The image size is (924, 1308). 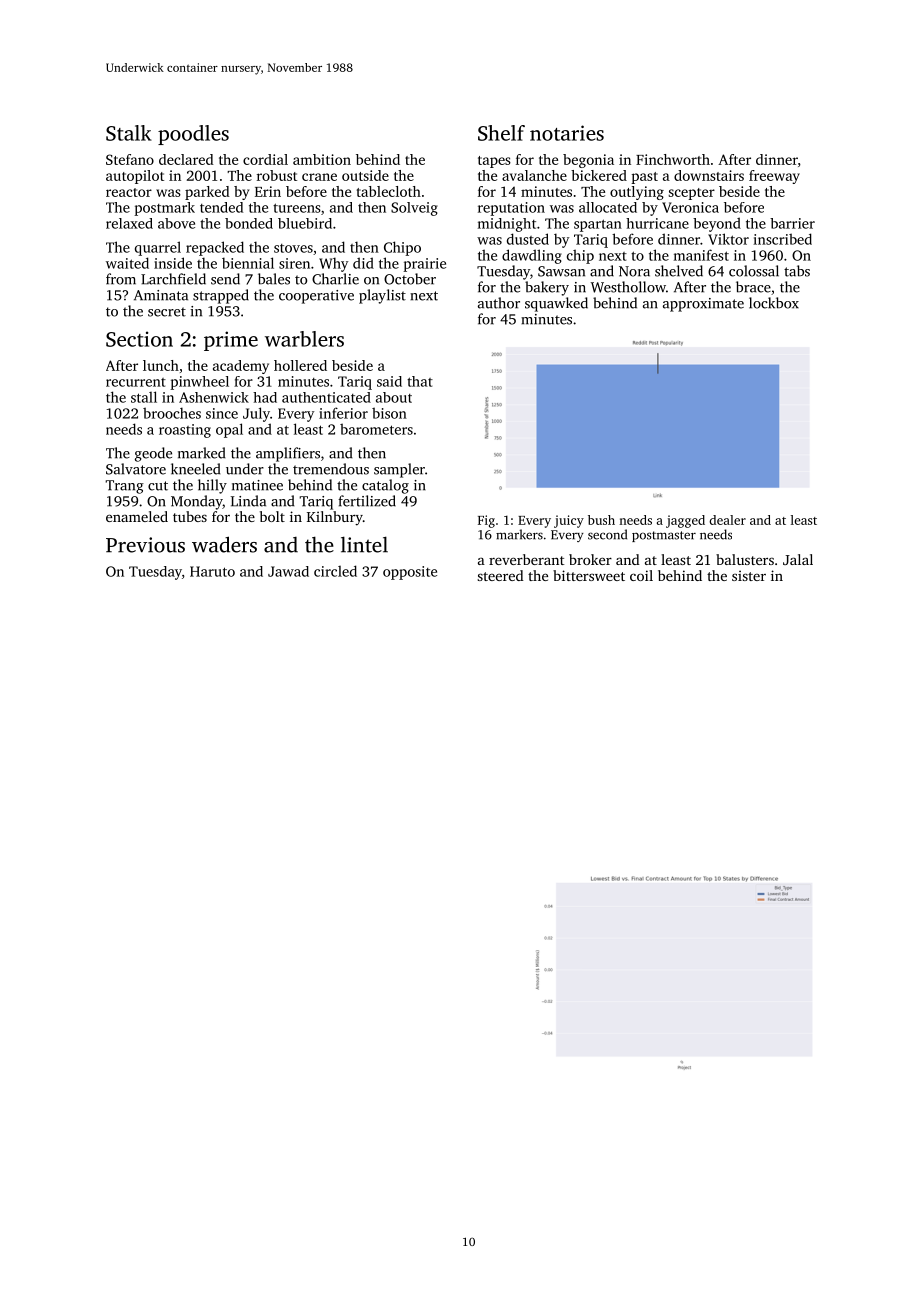 What do you see at coordinates (420, 381) in the image?
I see `that` at bounding box center [420, 381].
